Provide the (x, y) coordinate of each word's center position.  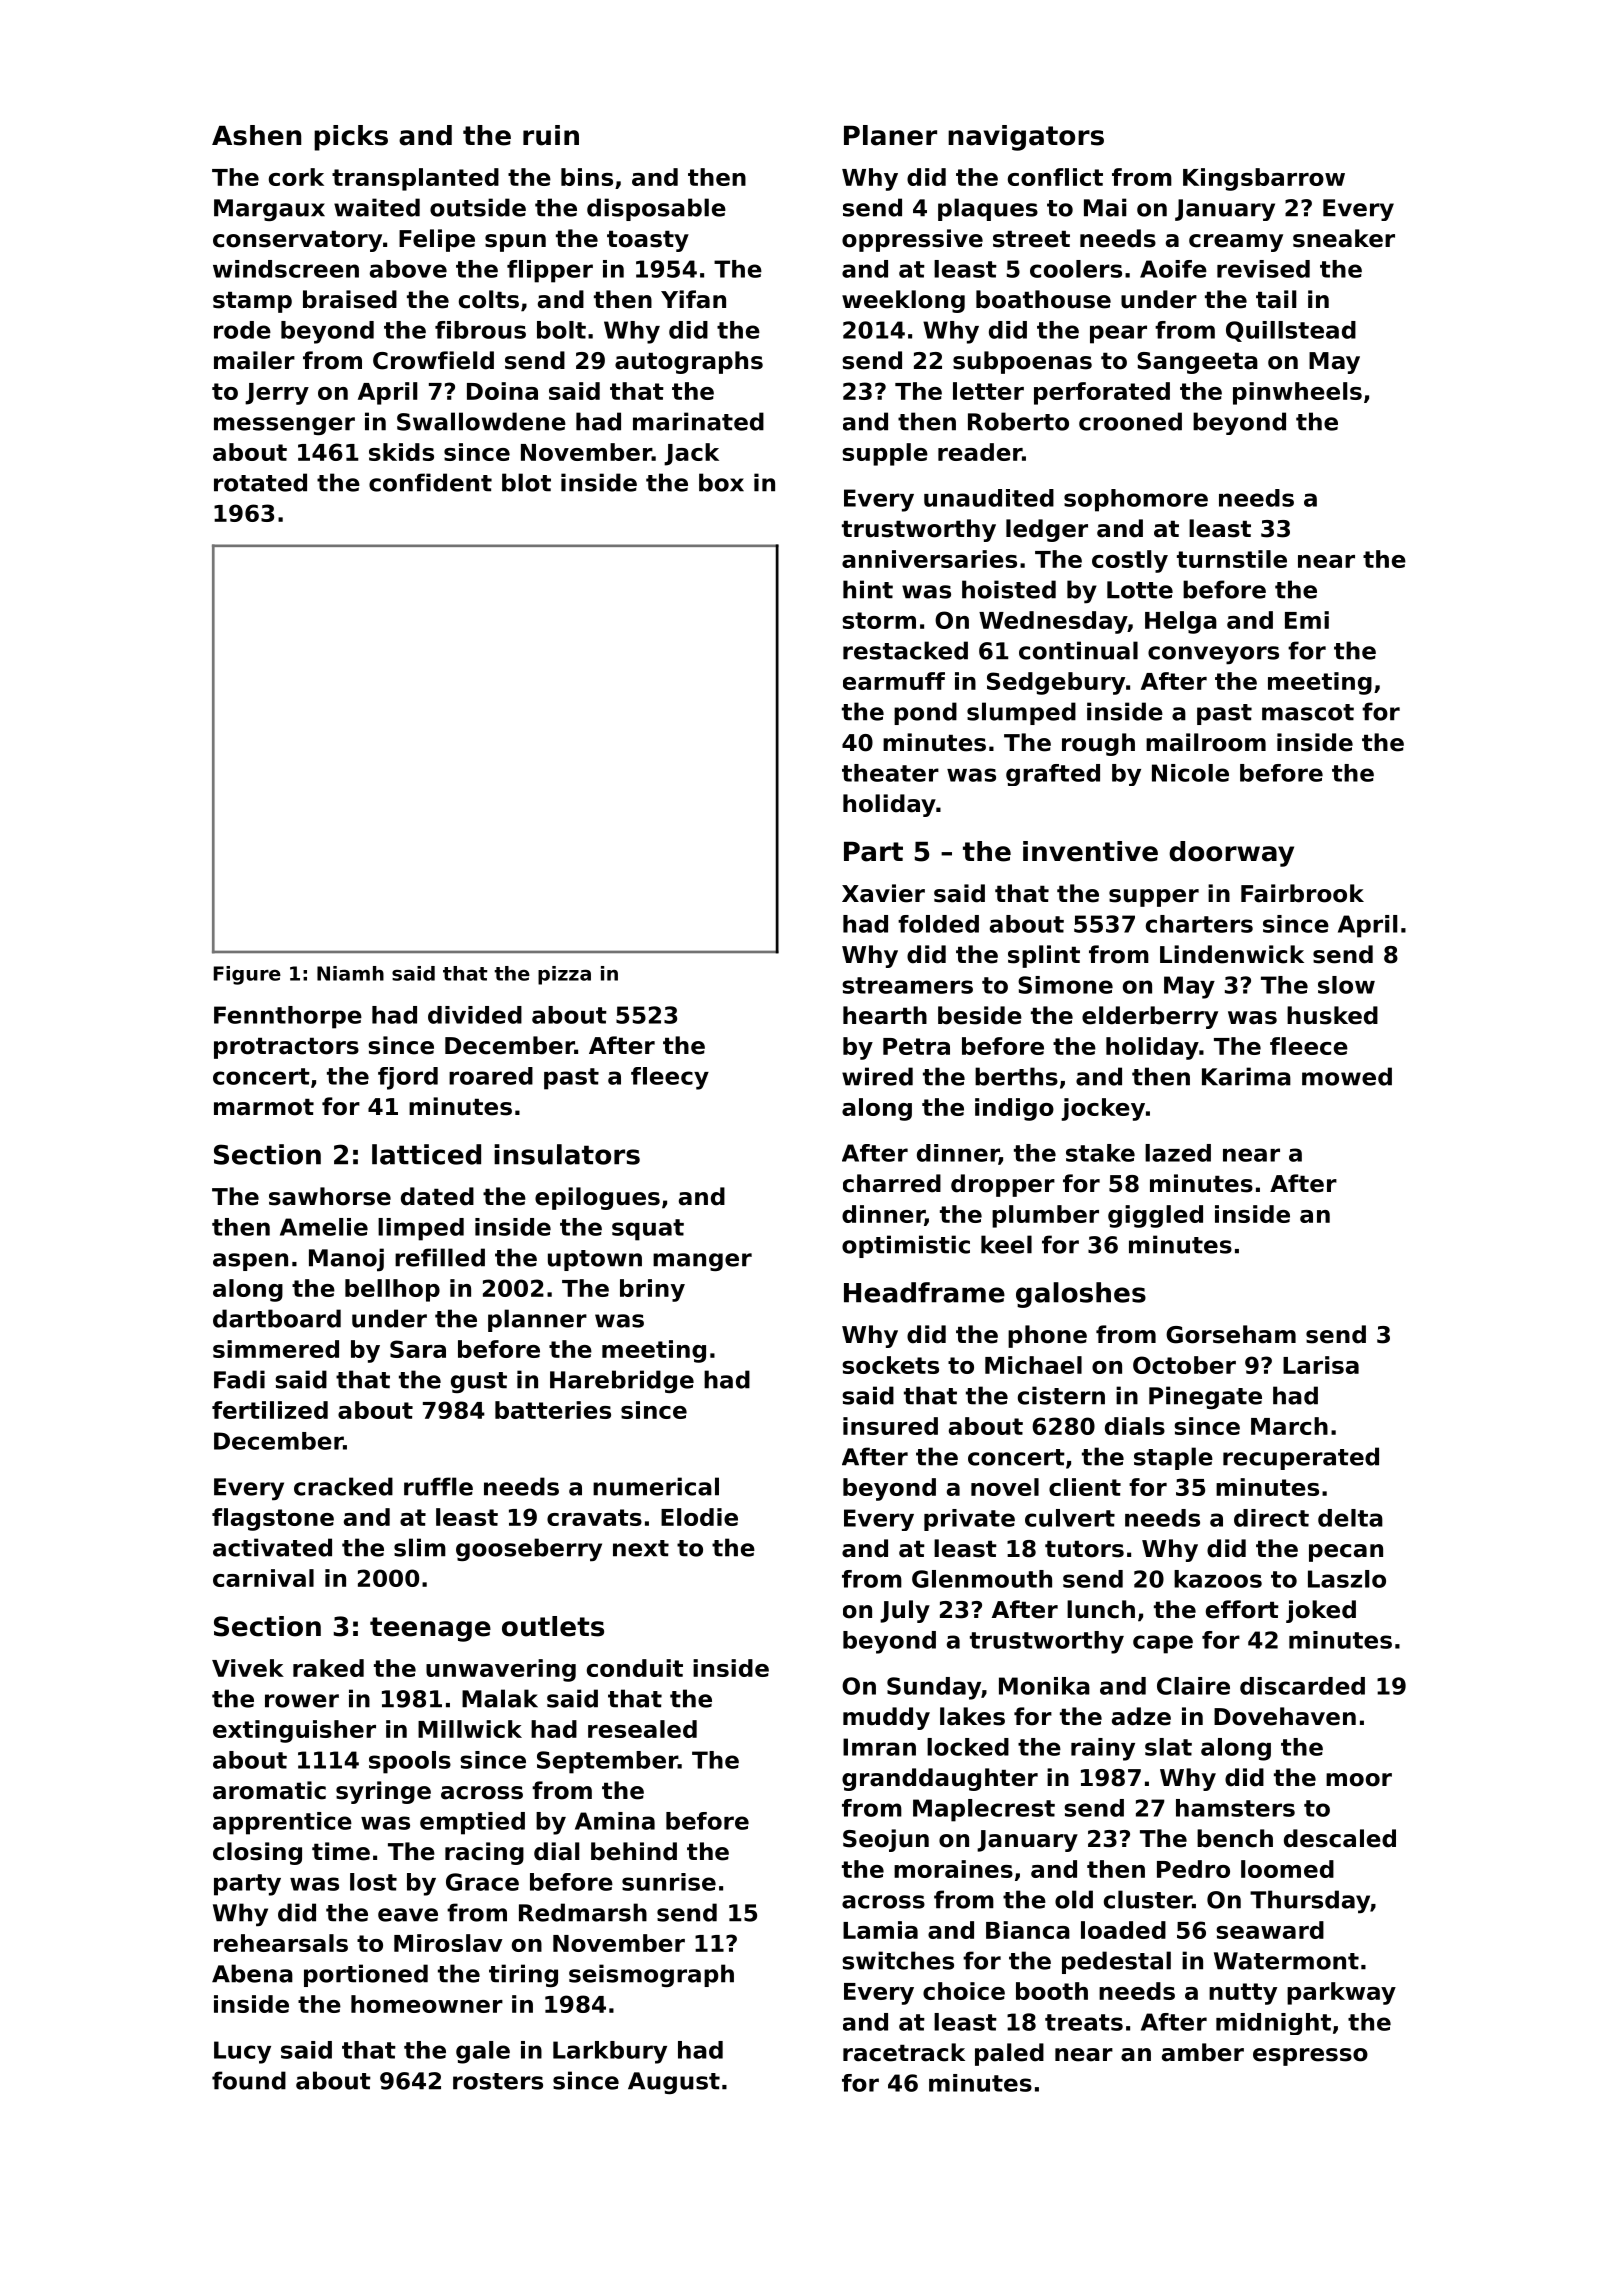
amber (1203, 2052)
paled (1009, 2054)
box (721, 482)
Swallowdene (481, 421)
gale (483, 2052)
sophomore (1136, 500)
